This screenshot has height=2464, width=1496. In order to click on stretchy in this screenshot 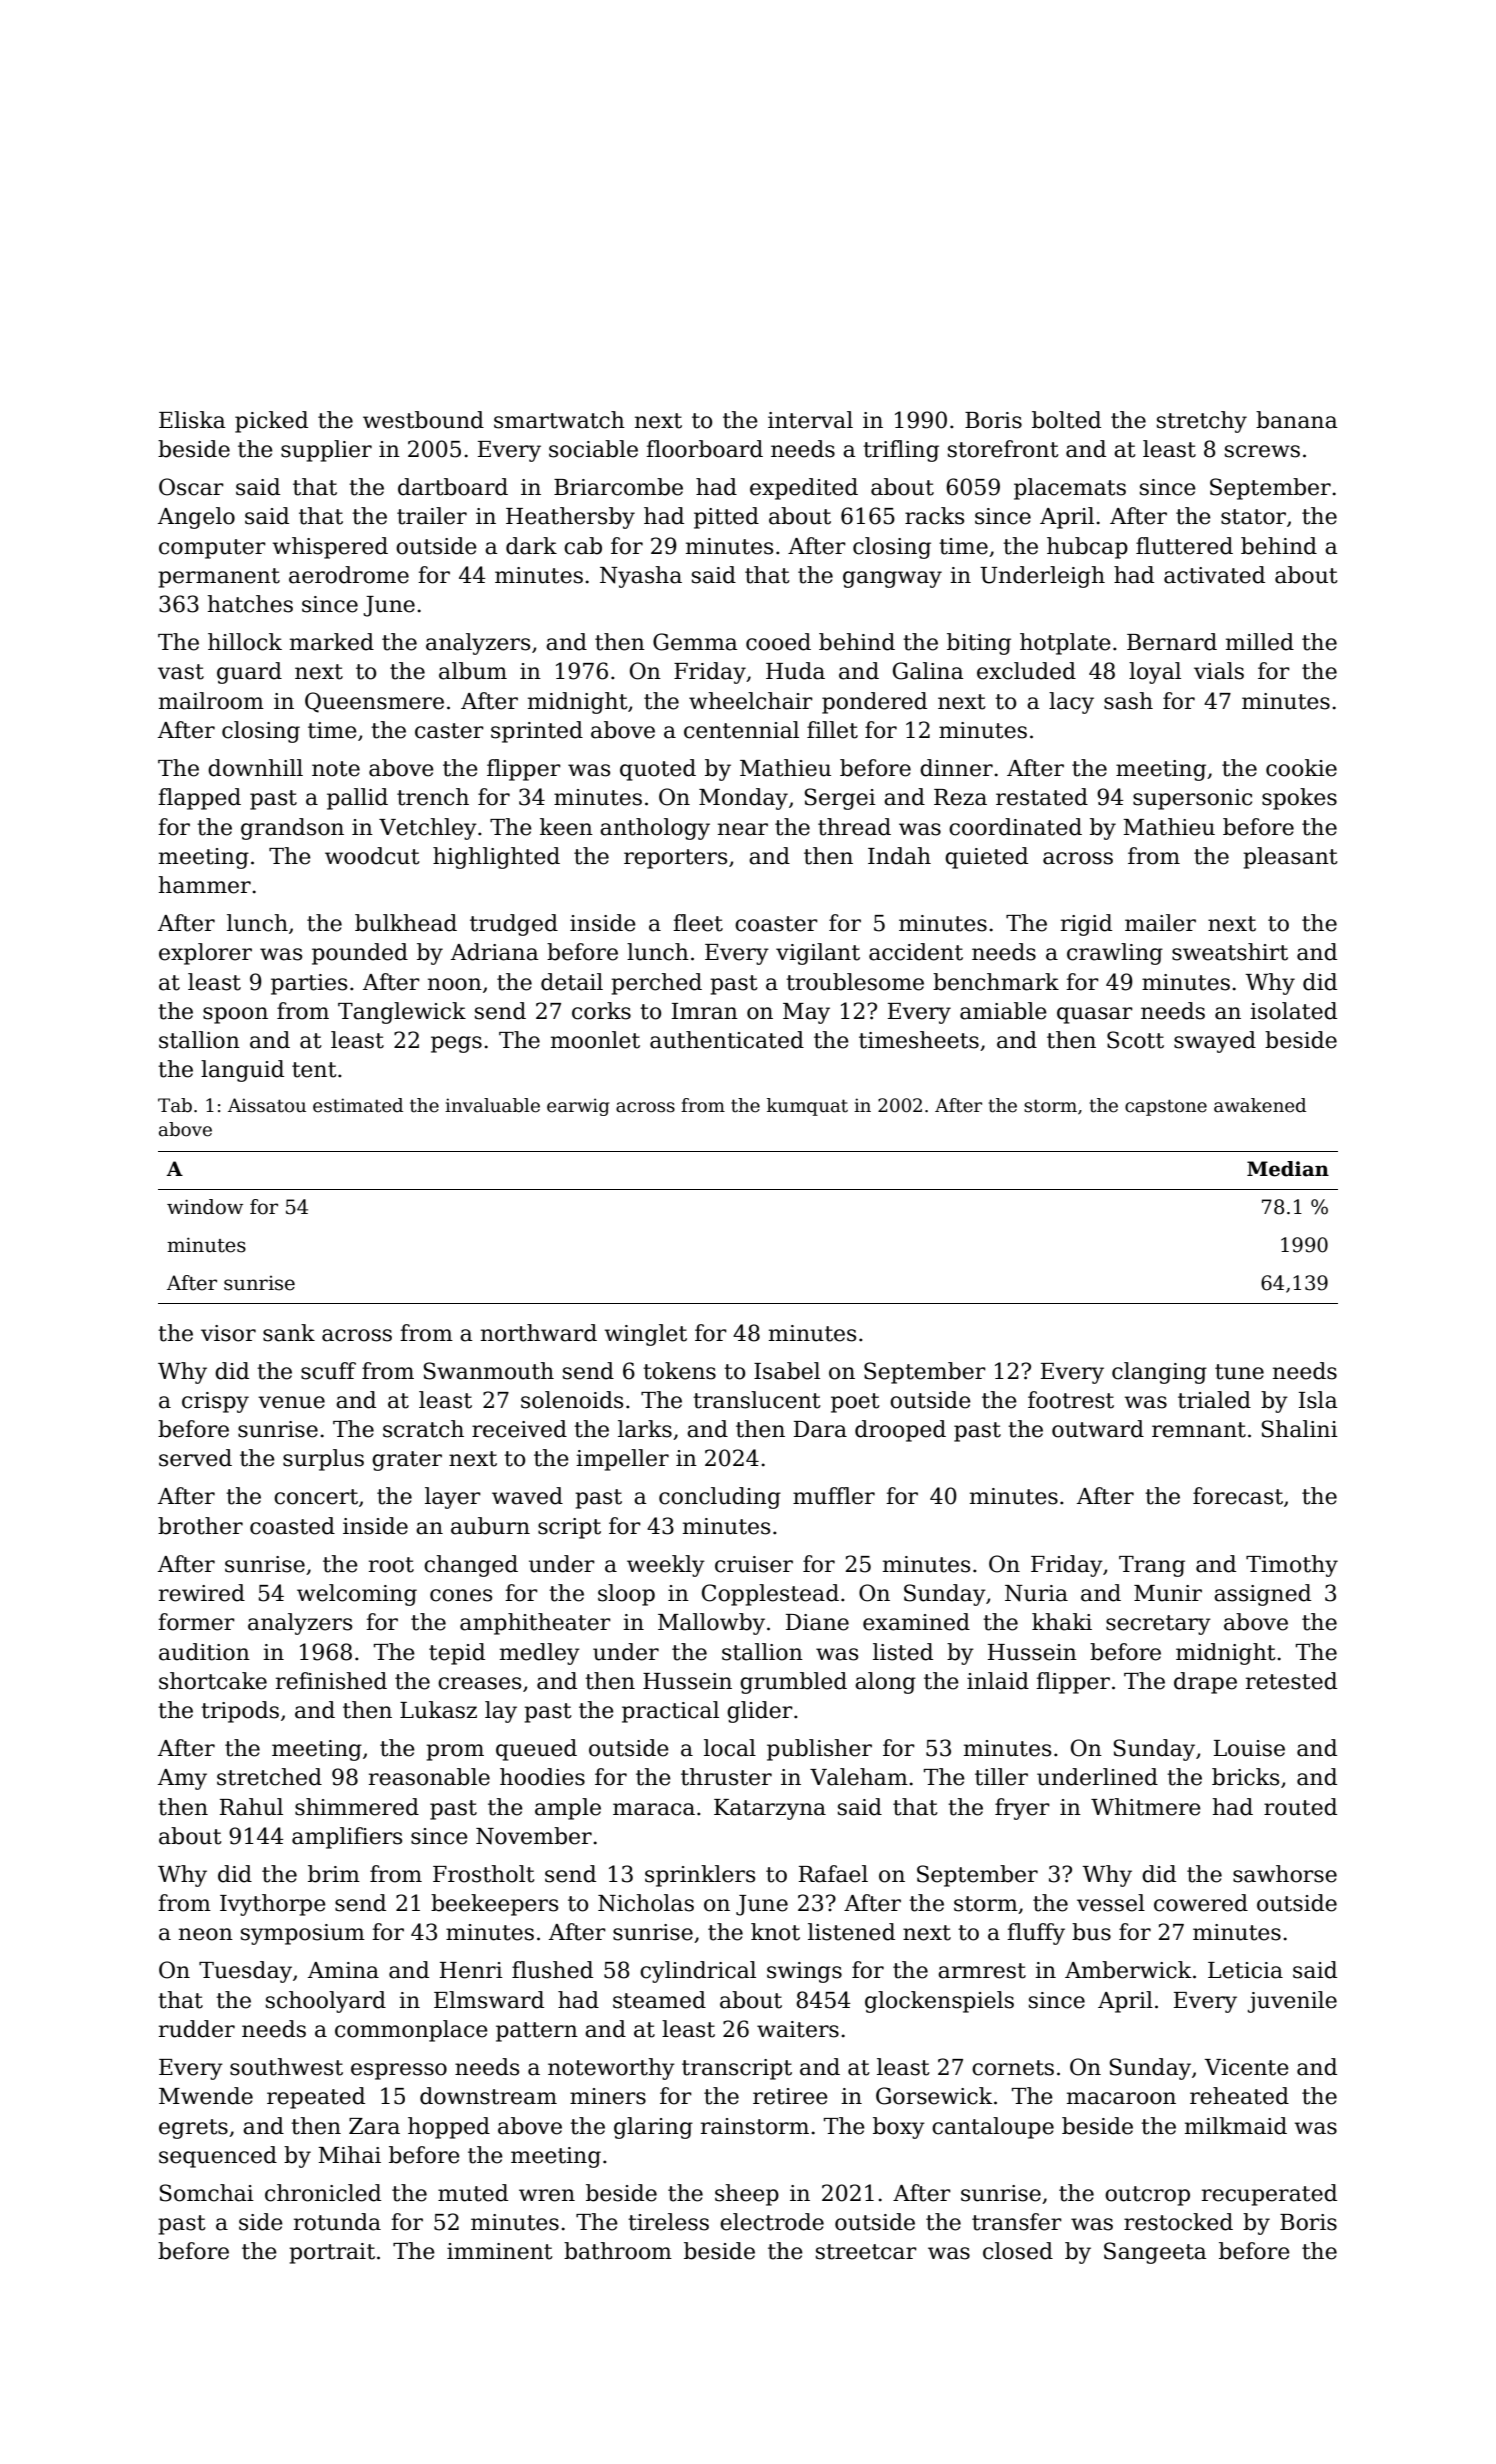, I will do `click(1202, 422)`.
